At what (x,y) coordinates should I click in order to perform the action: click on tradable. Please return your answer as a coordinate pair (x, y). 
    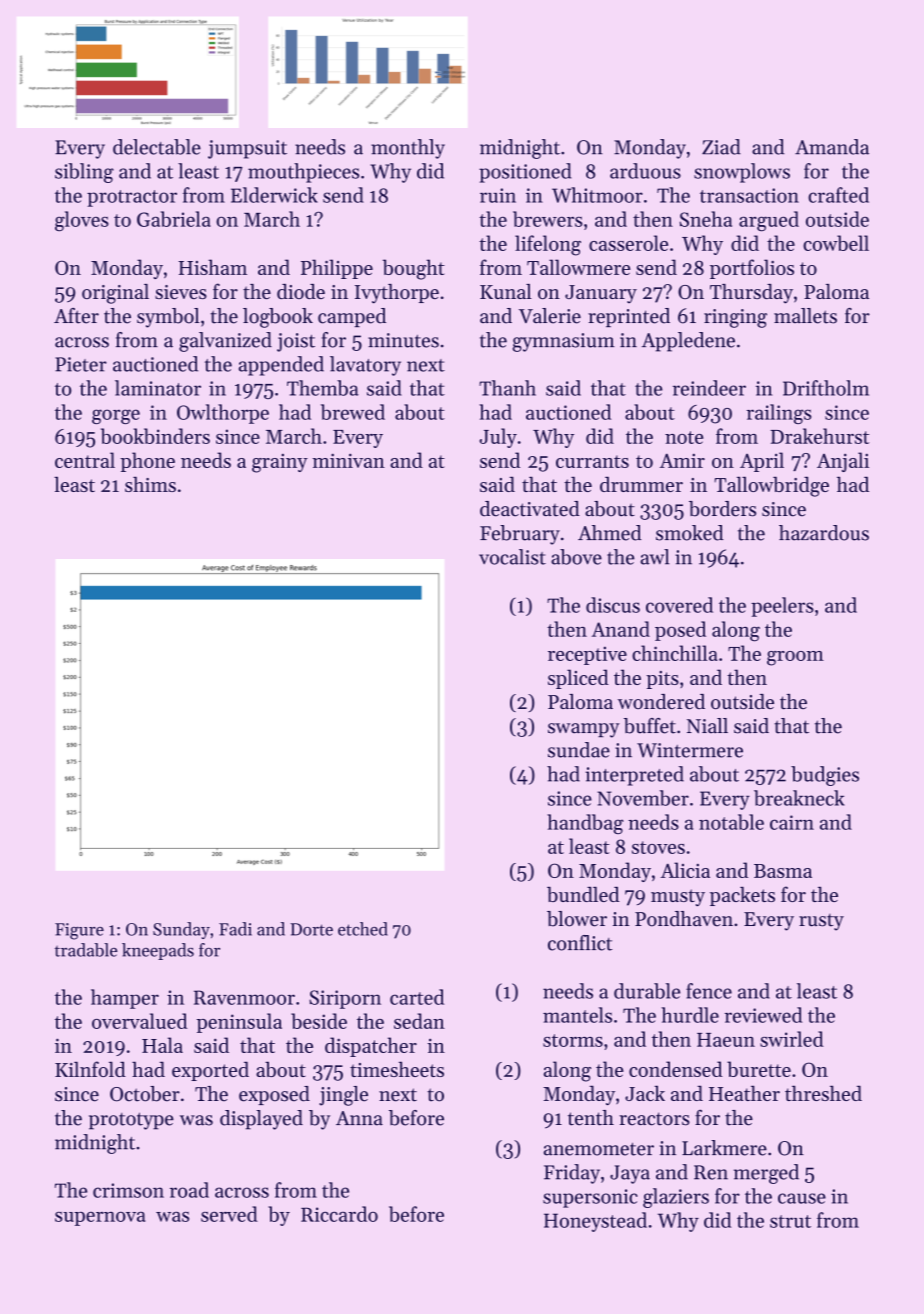
    Looking at the image, I should click on (86, 950).
